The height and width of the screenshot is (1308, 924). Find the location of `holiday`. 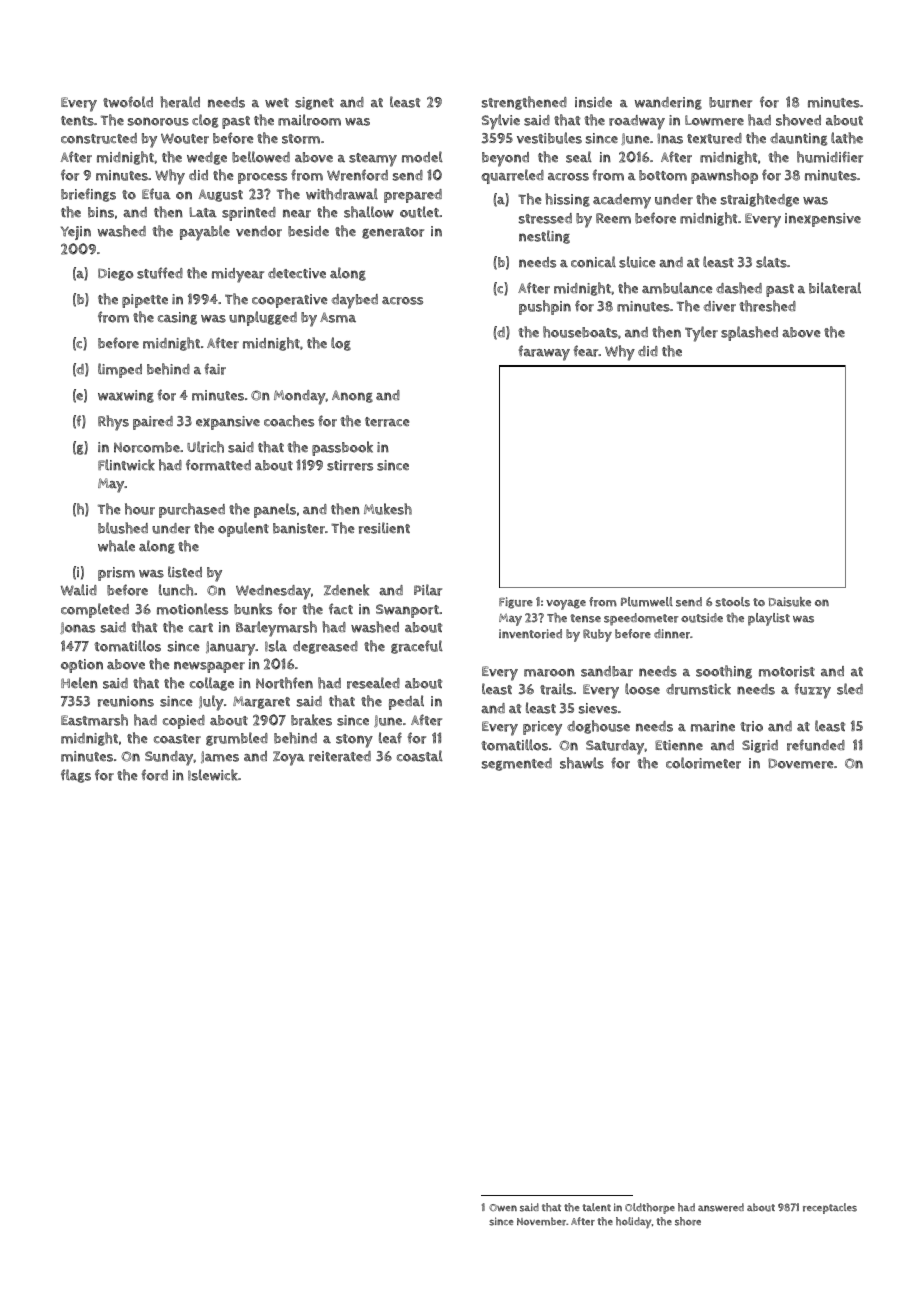

holiday is located at coordinates (633, 1222).
